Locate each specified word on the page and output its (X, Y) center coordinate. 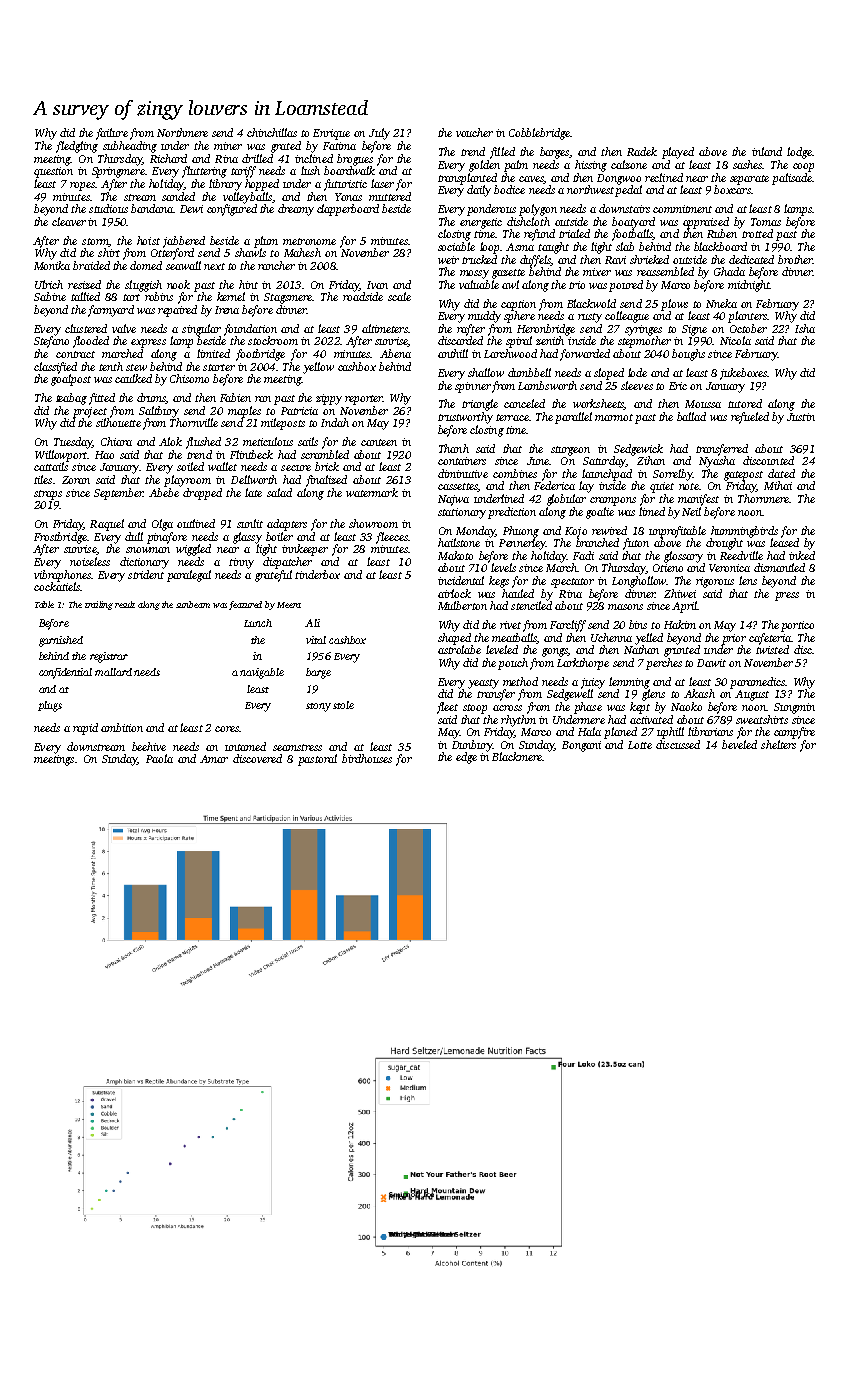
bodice (509, 189)
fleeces (392, 538)
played (678, 153)
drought (724, 544)
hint (248, 284)
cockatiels (57, 586)
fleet (447, 708)
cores (227, 729)
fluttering (204, 172)
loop (489, 248)
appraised (706, 223)
